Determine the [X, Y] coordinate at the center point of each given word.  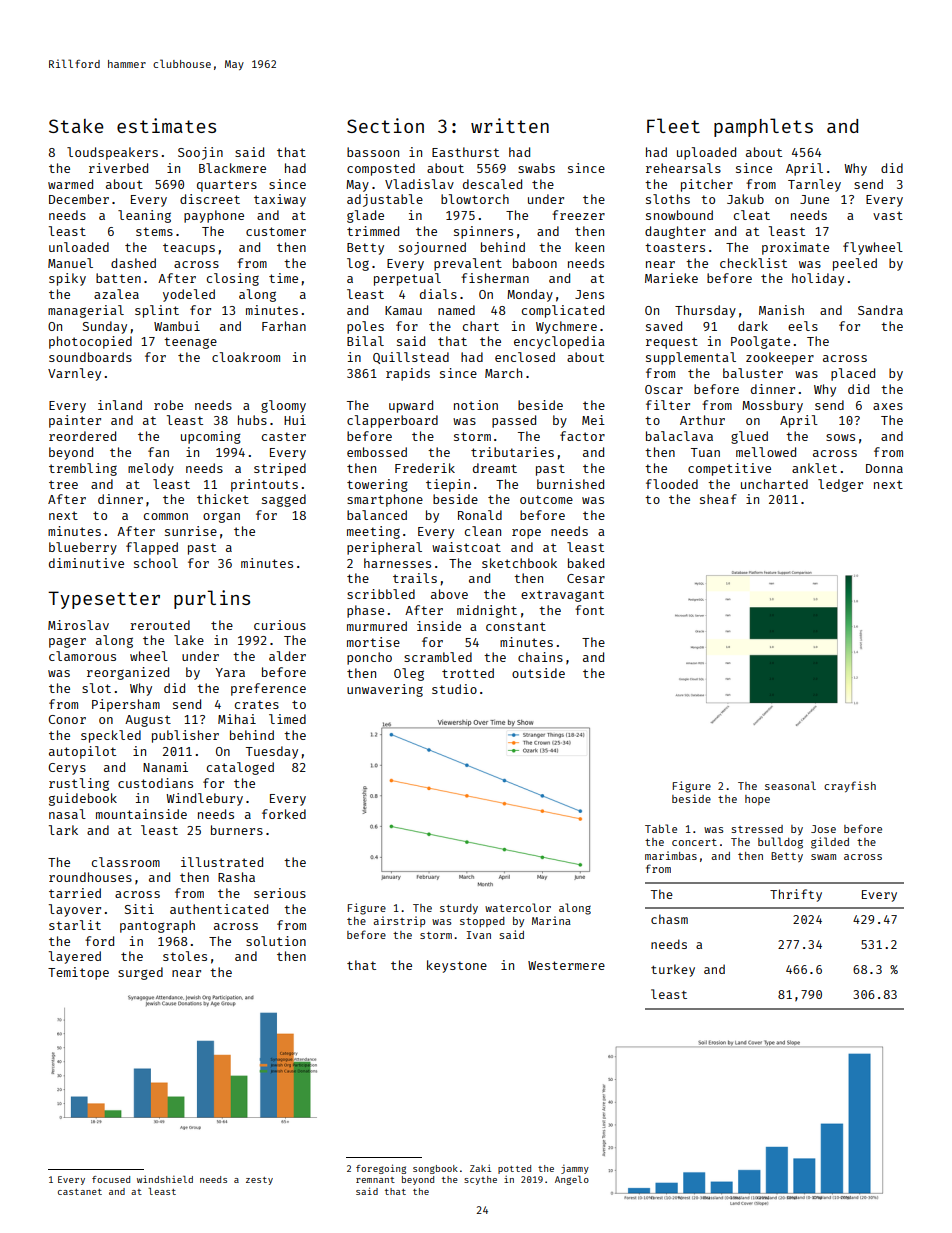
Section [385, 125]
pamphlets [763, 127]
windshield [165, 1179]
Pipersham [126, 705]
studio [454, 689]
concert [694, 842]
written [510, 125]
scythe [480, 1180]
